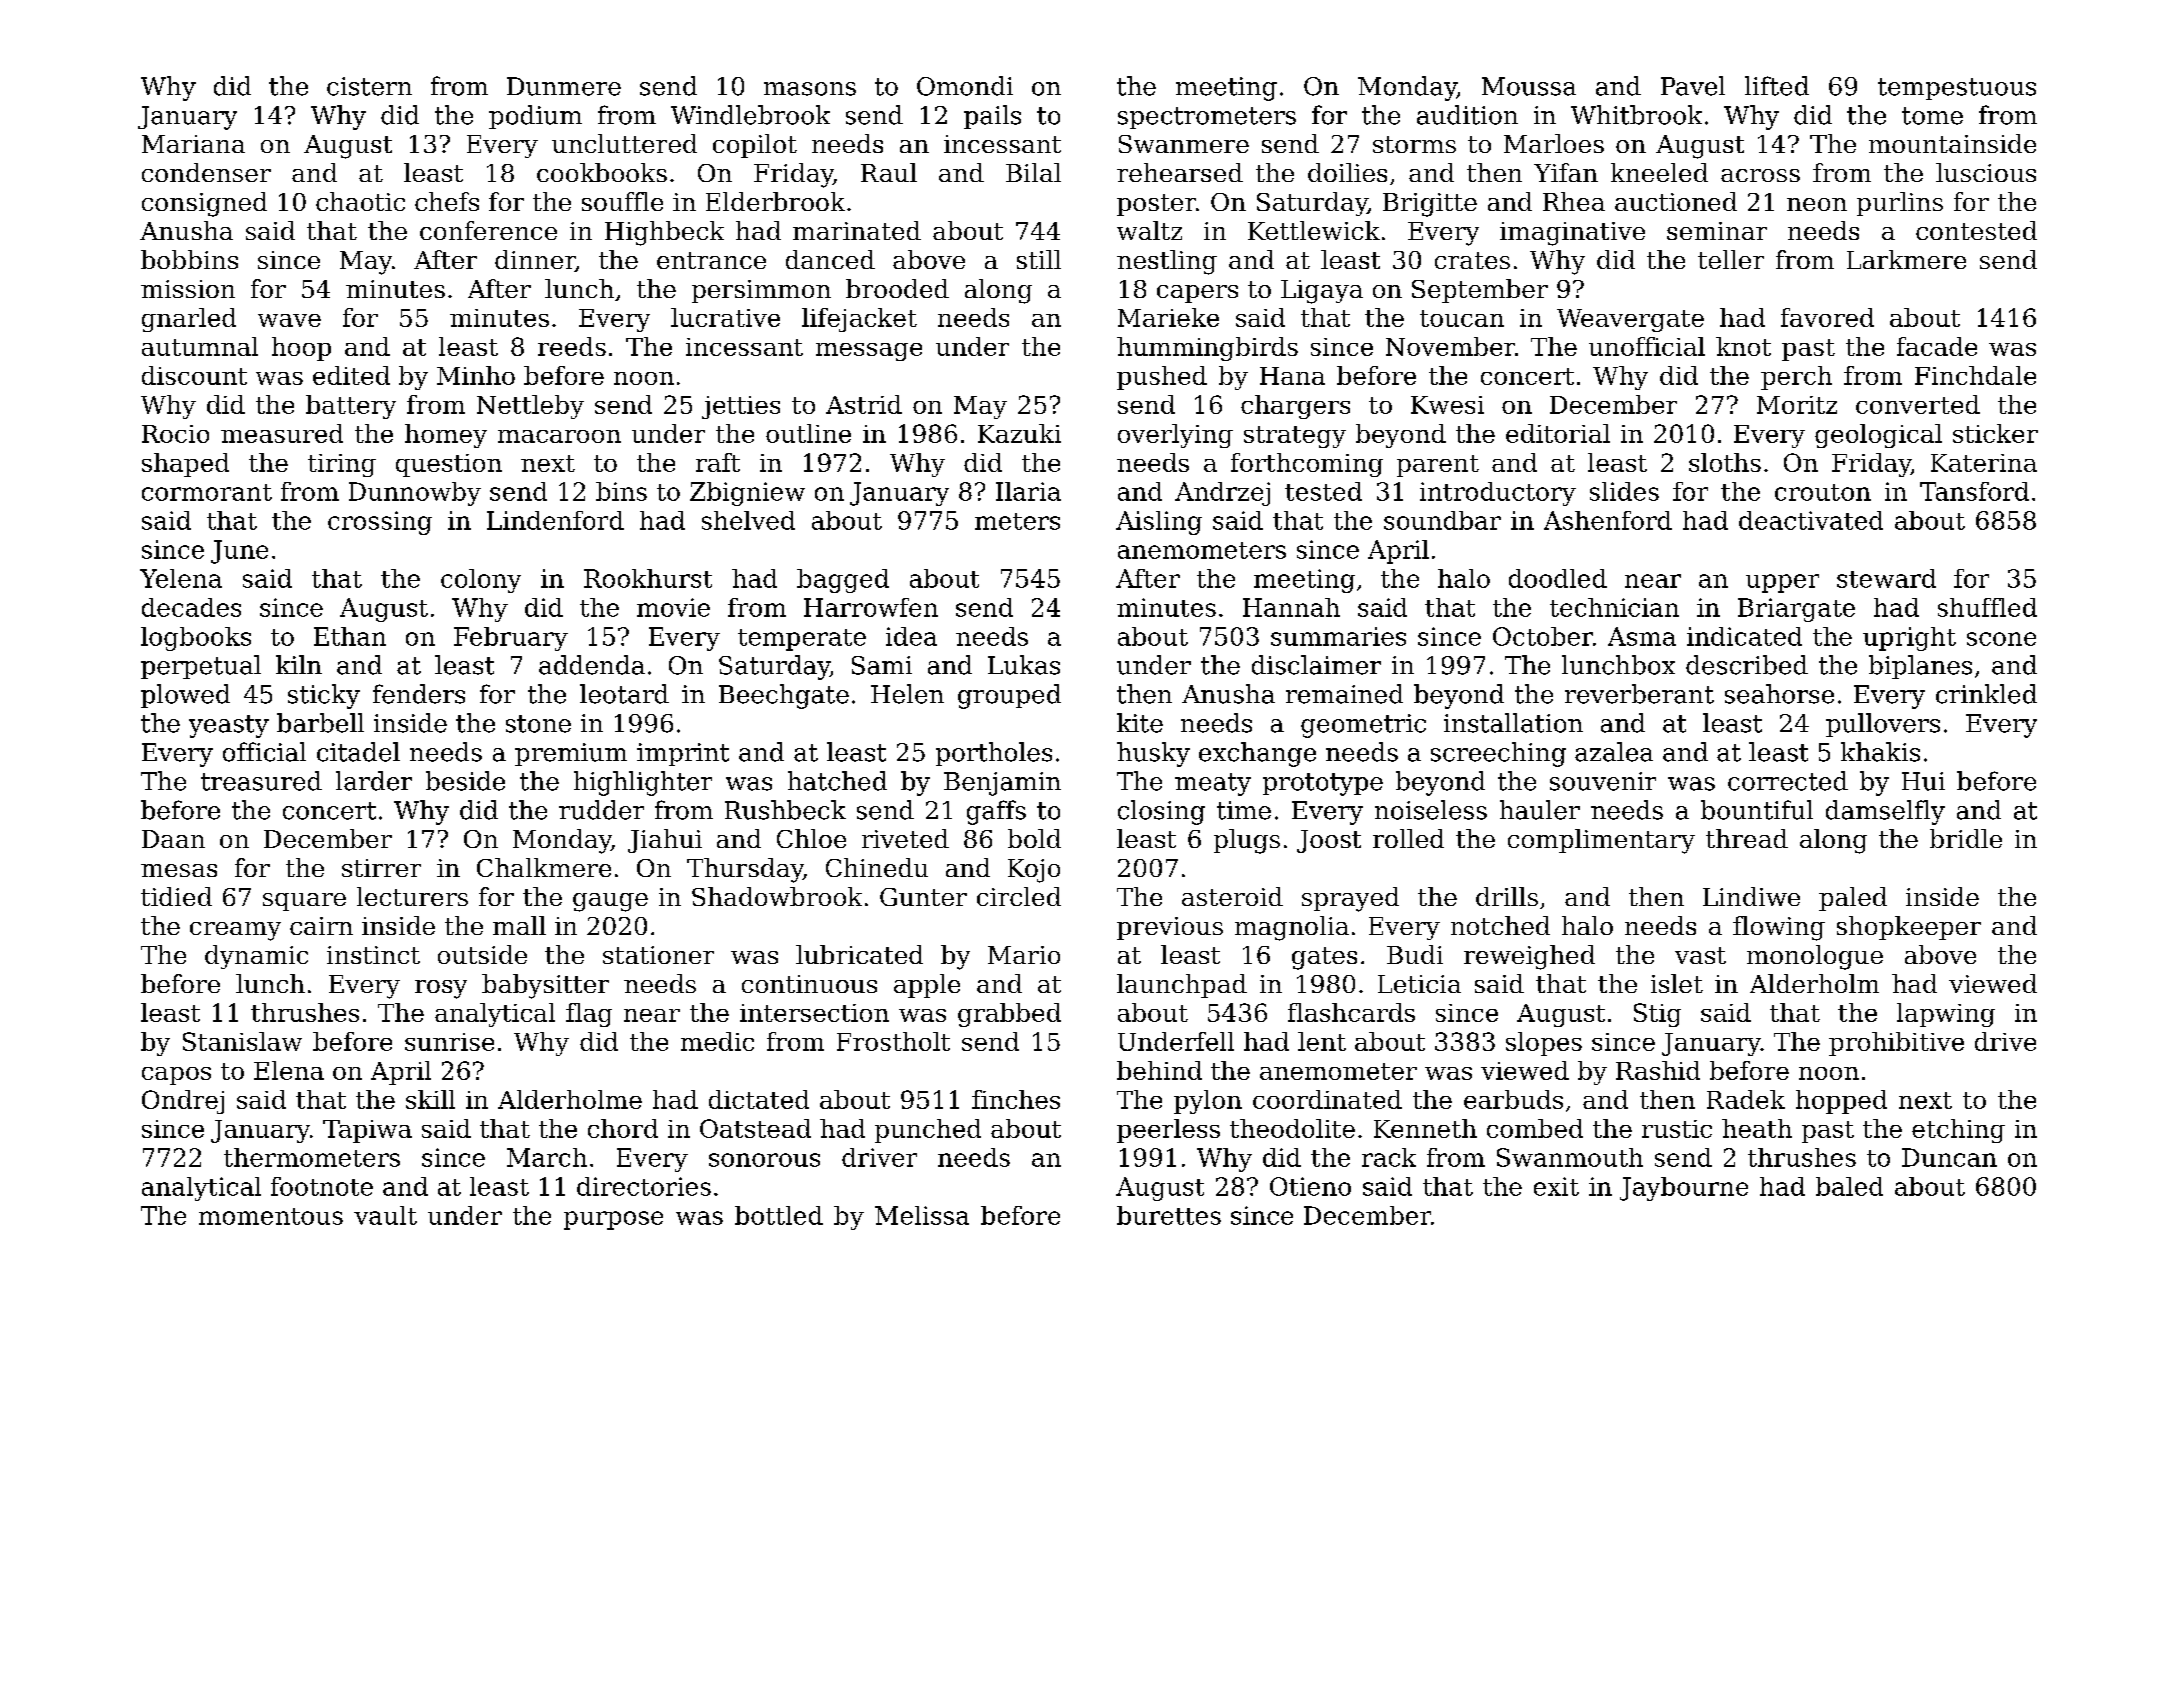 This screenshot has width=2178, height=1683. What do you see at coordinates (877, 867) in the screenshot?
I see `Chinedu` at bounding box center [877, 867].
